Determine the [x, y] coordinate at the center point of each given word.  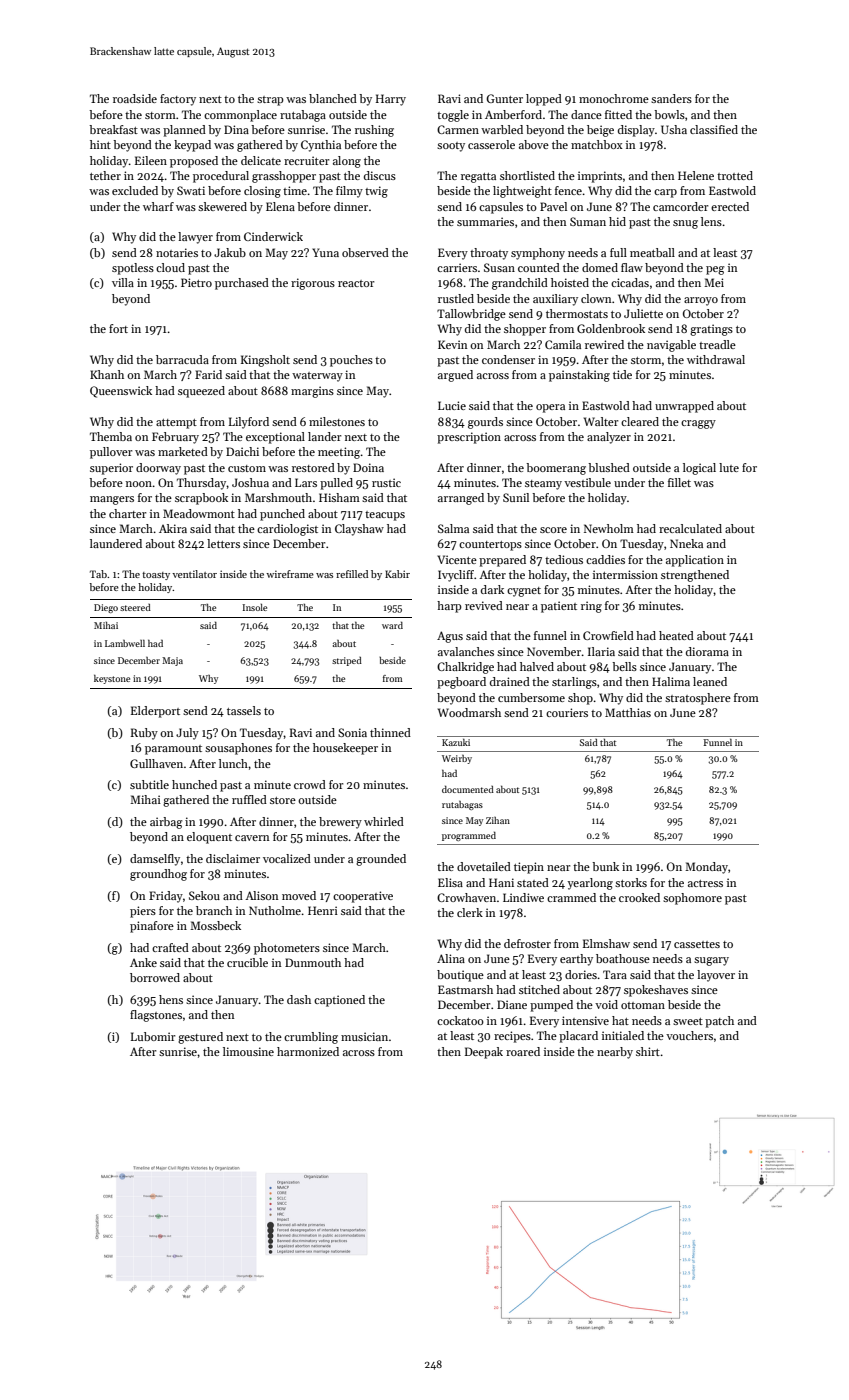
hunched [194, 784]
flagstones [156, 1016]
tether [105, 175]
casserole [491, 144]
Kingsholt [265, 361]
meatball [652, 252]
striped [347, 661]
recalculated [690, 528]
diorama [707, 651]
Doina [368, 467]
